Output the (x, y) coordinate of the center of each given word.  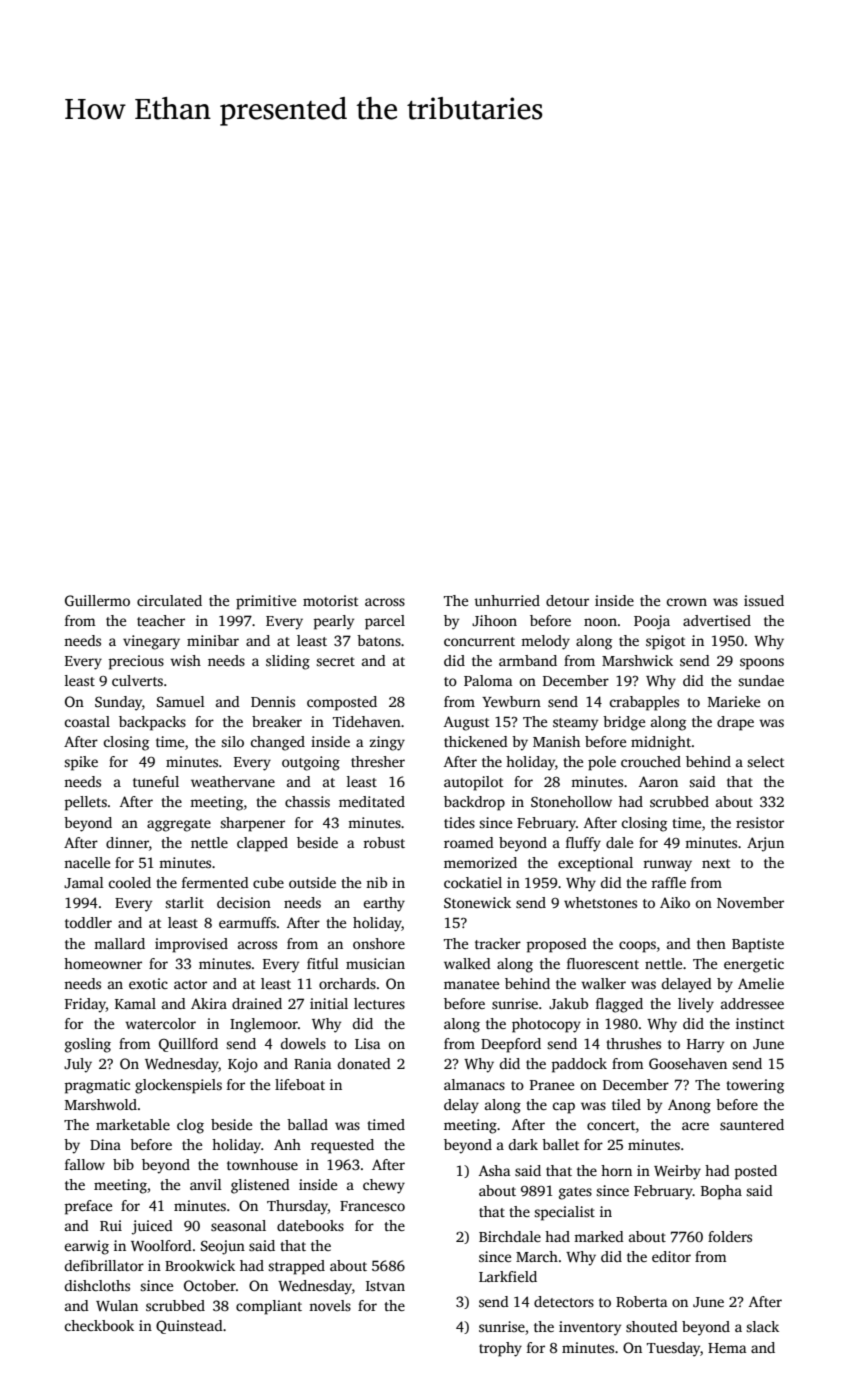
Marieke (734, 701)
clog (190, 1126)
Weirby (677, 1172)
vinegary (151, 642)
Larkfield (508, 1276)
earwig (87, 1247)
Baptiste (758, 945)
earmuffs (247, 922)
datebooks (310, 1225)
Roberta (642, 1301)
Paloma (488, 680)
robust (384, 842)
